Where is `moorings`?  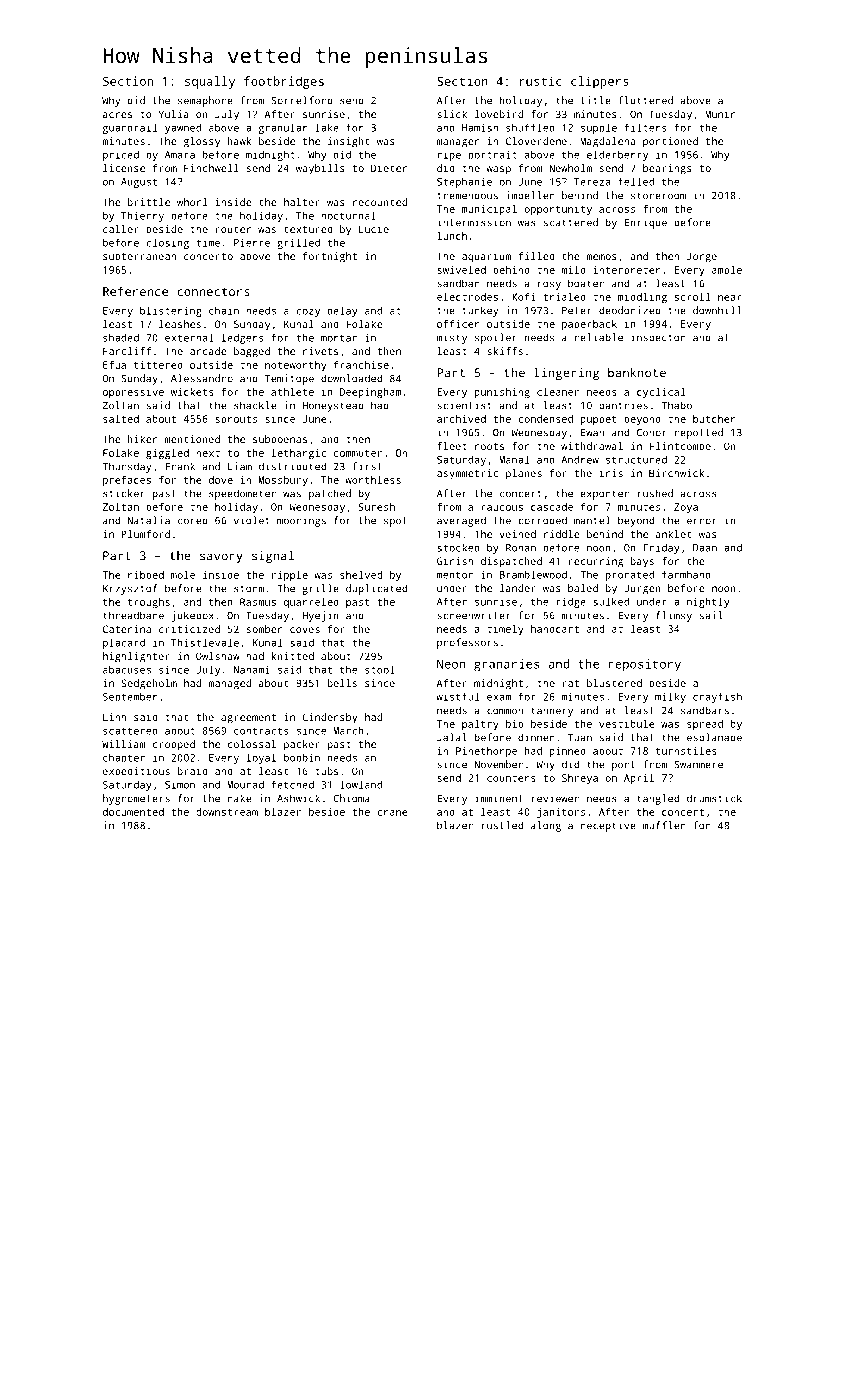
moorings is located at coordinates (301, 521).
